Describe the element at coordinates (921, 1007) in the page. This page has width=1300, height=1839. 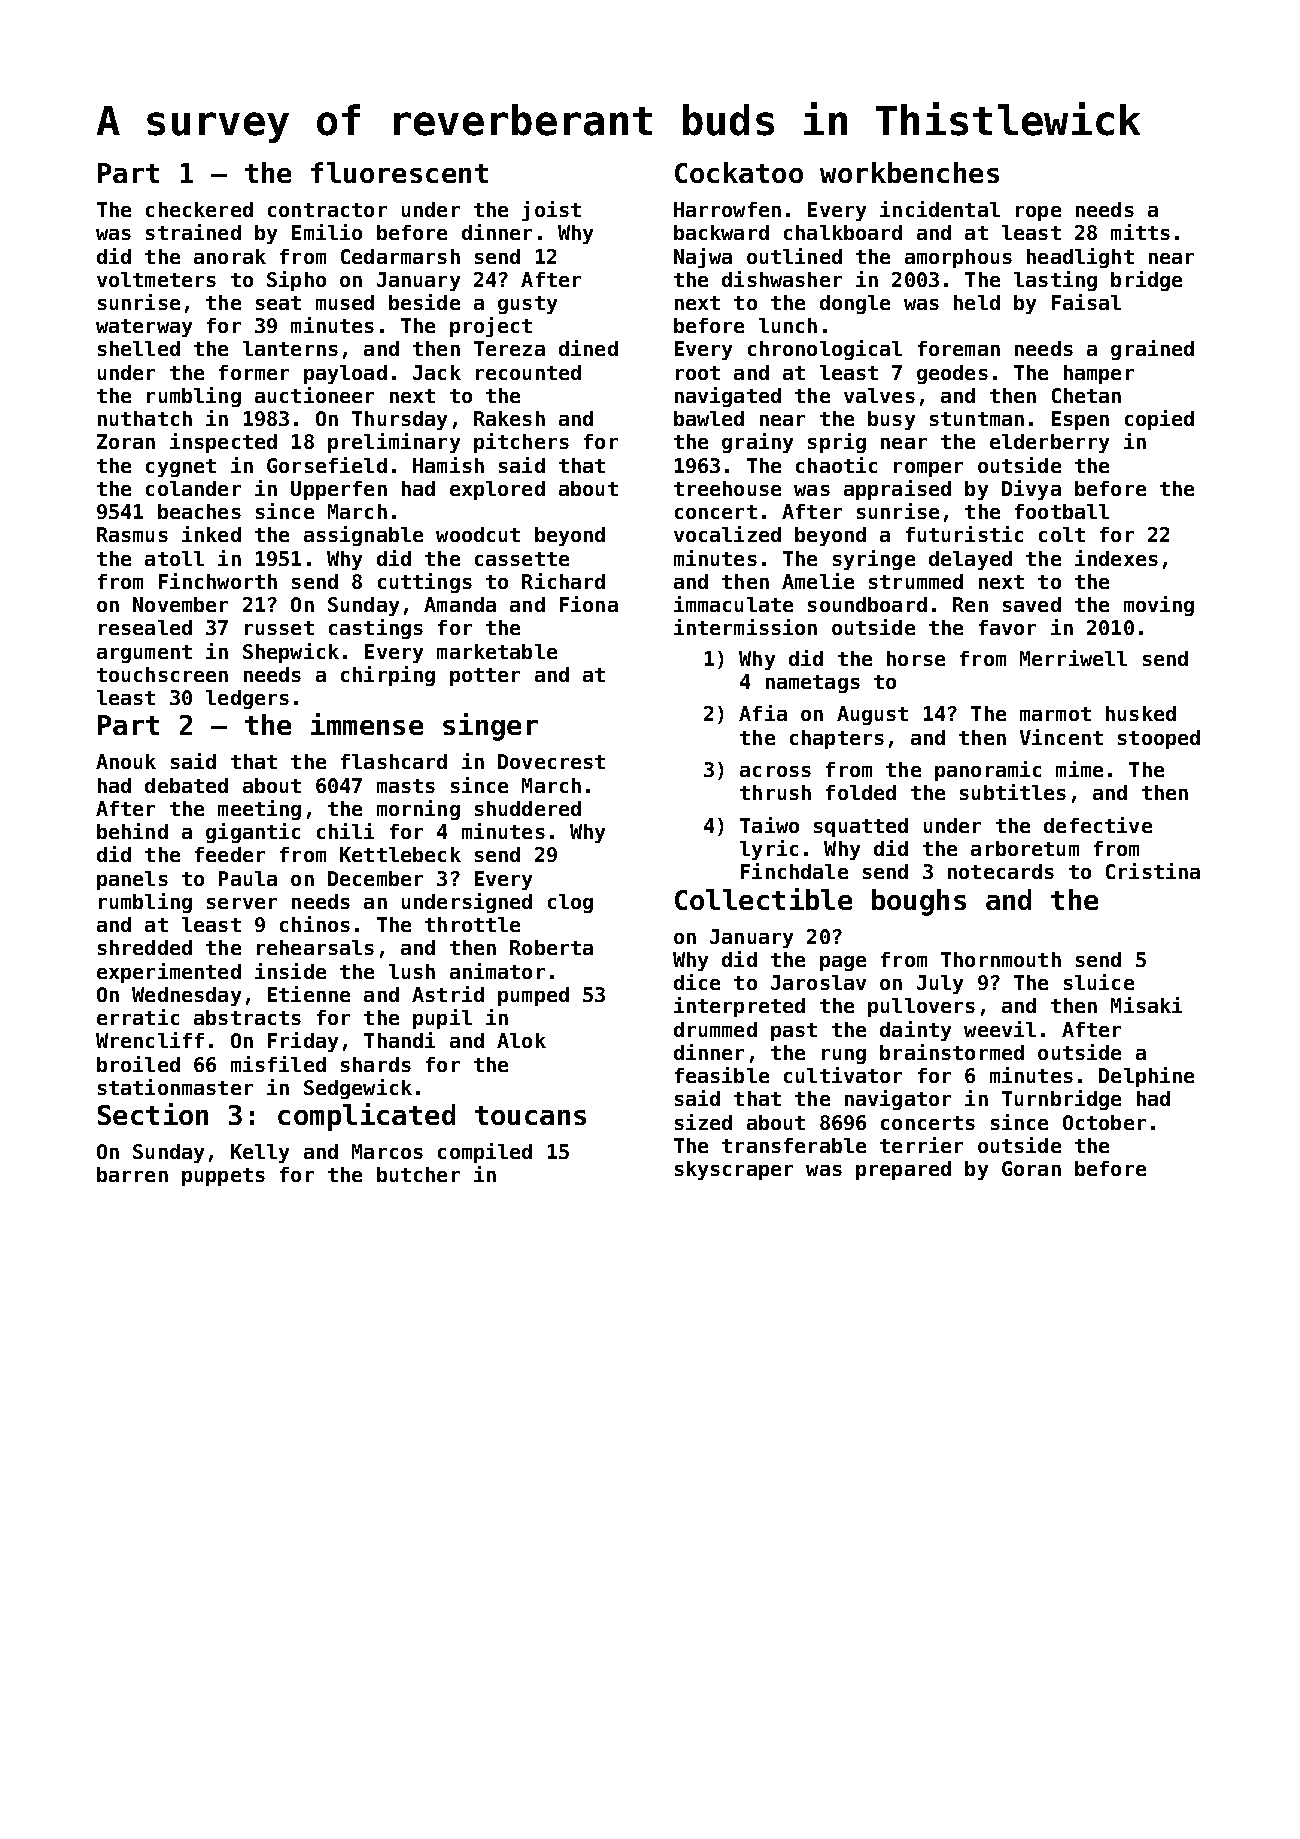
I see `pullovers` at that location.
